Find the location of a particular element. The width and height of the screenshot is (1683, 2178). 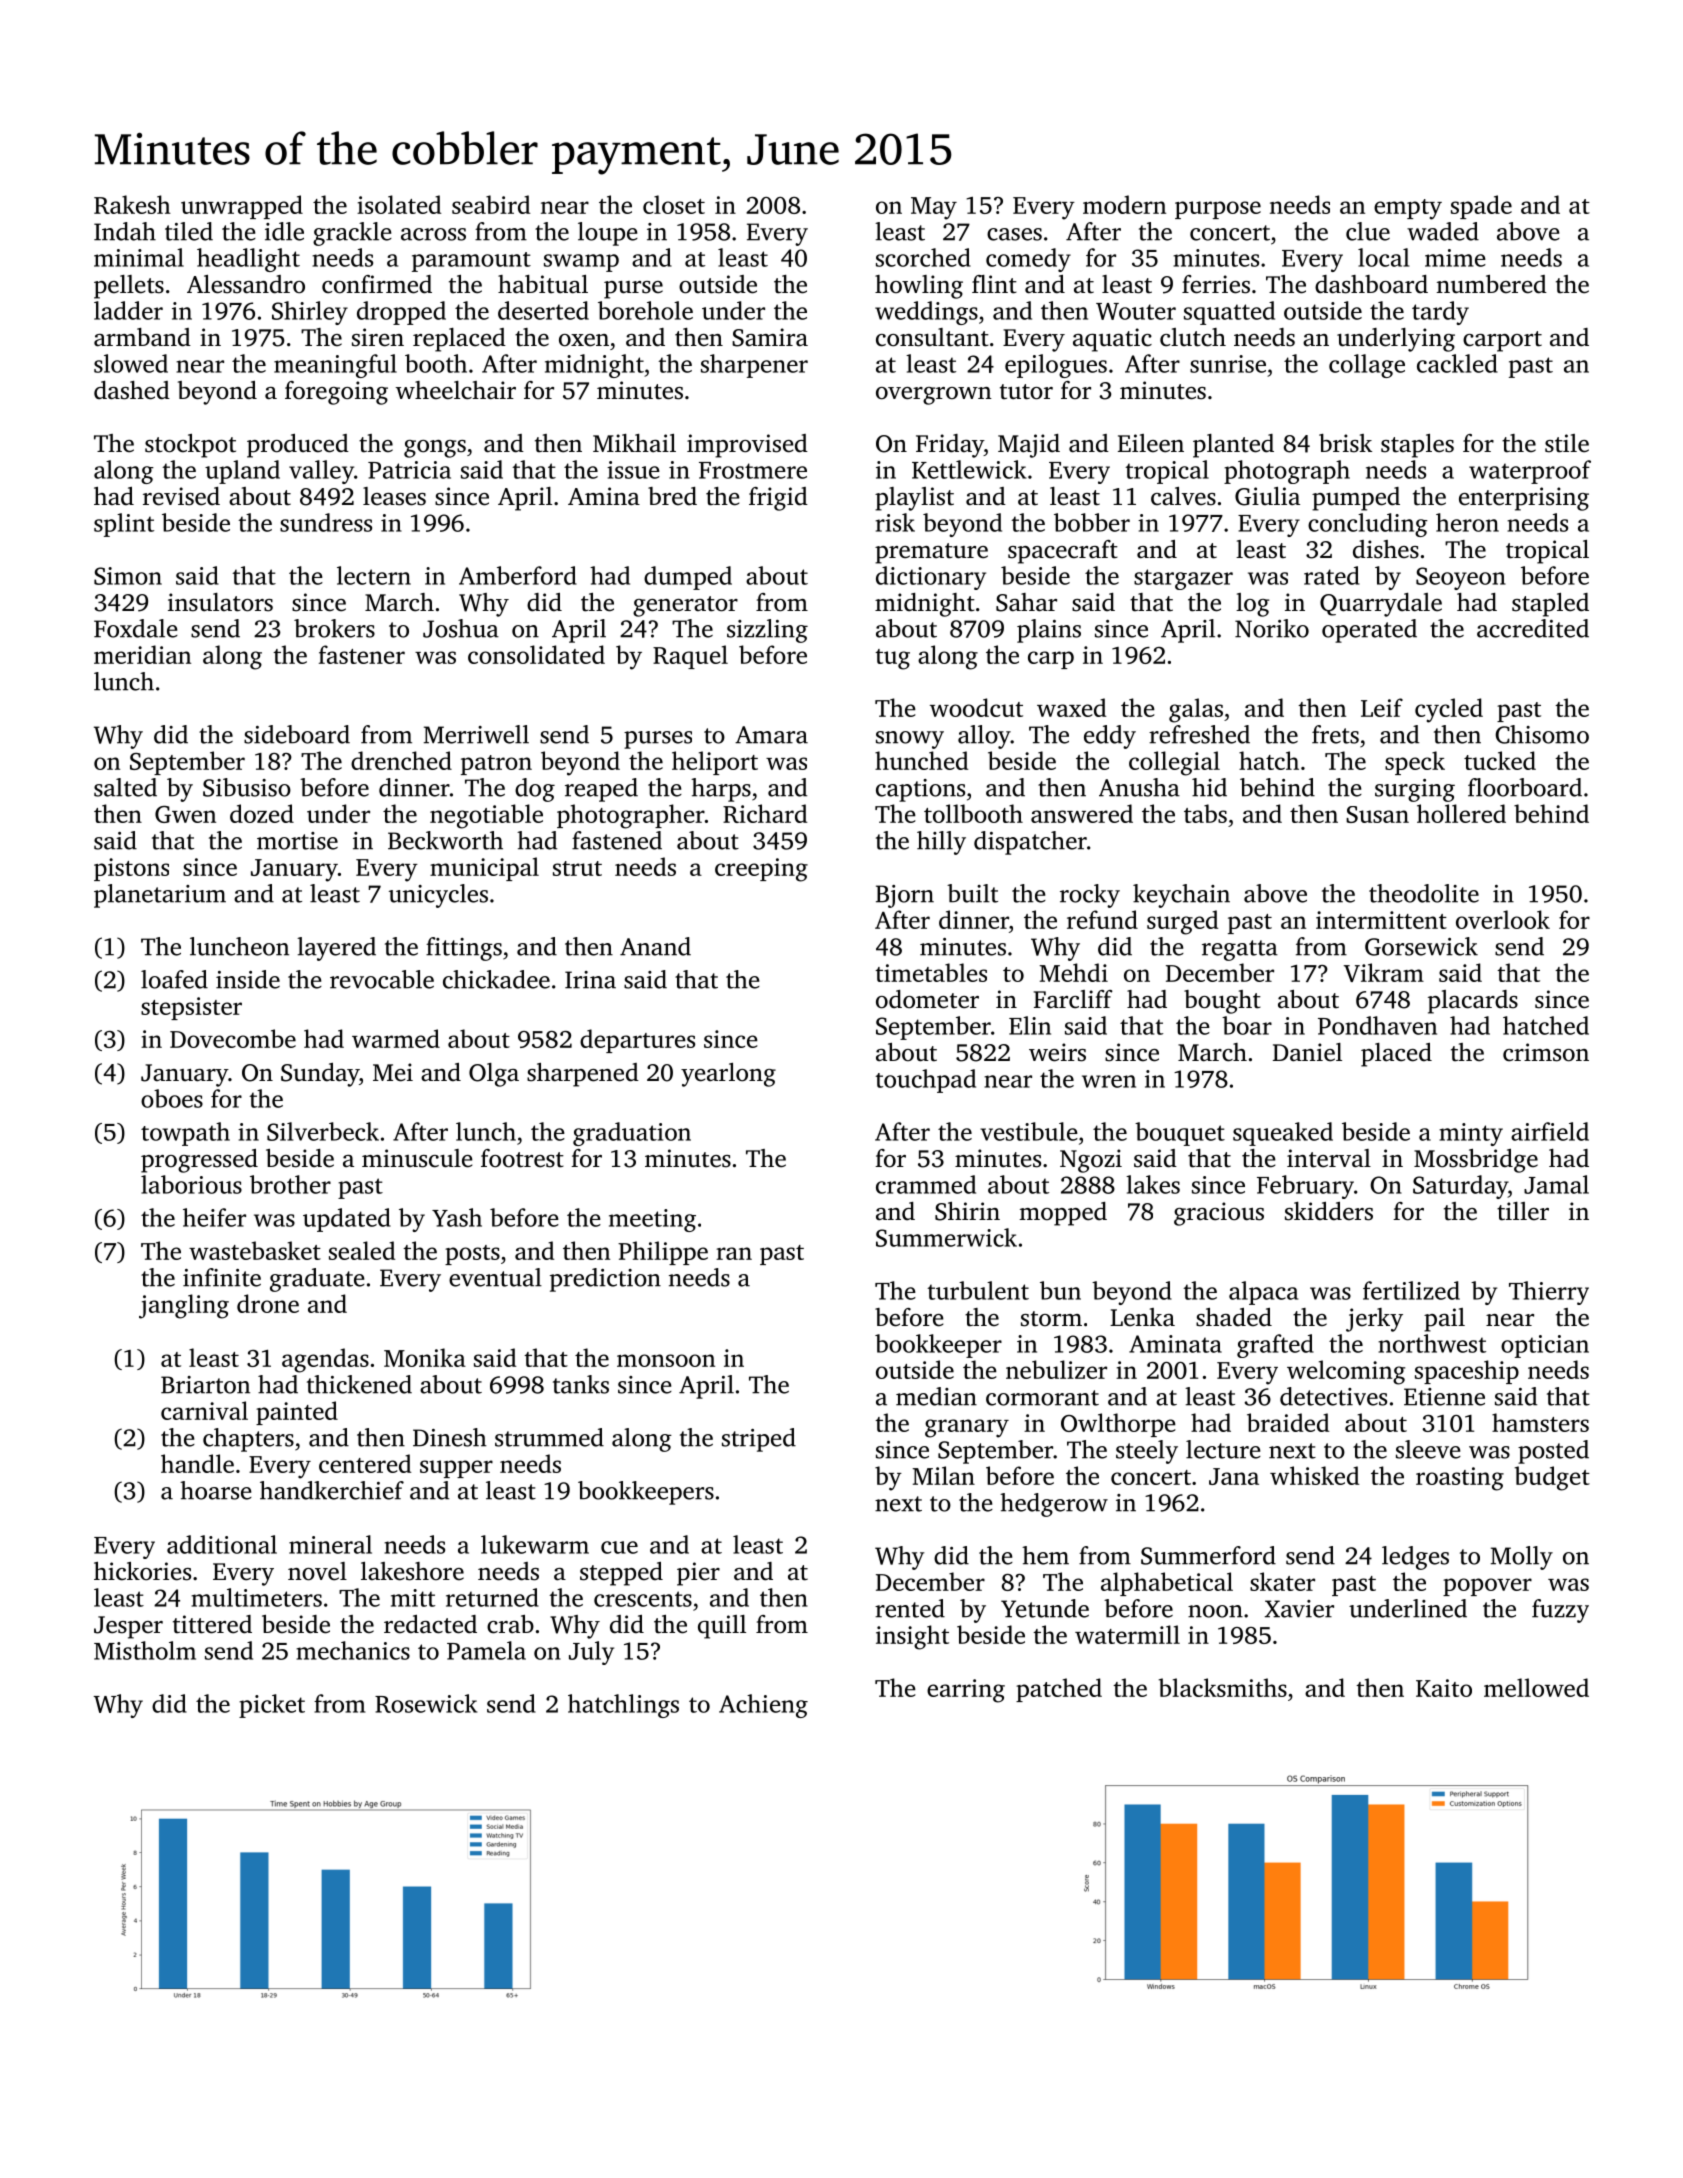

seabird is located at coordinates (491, 204).
